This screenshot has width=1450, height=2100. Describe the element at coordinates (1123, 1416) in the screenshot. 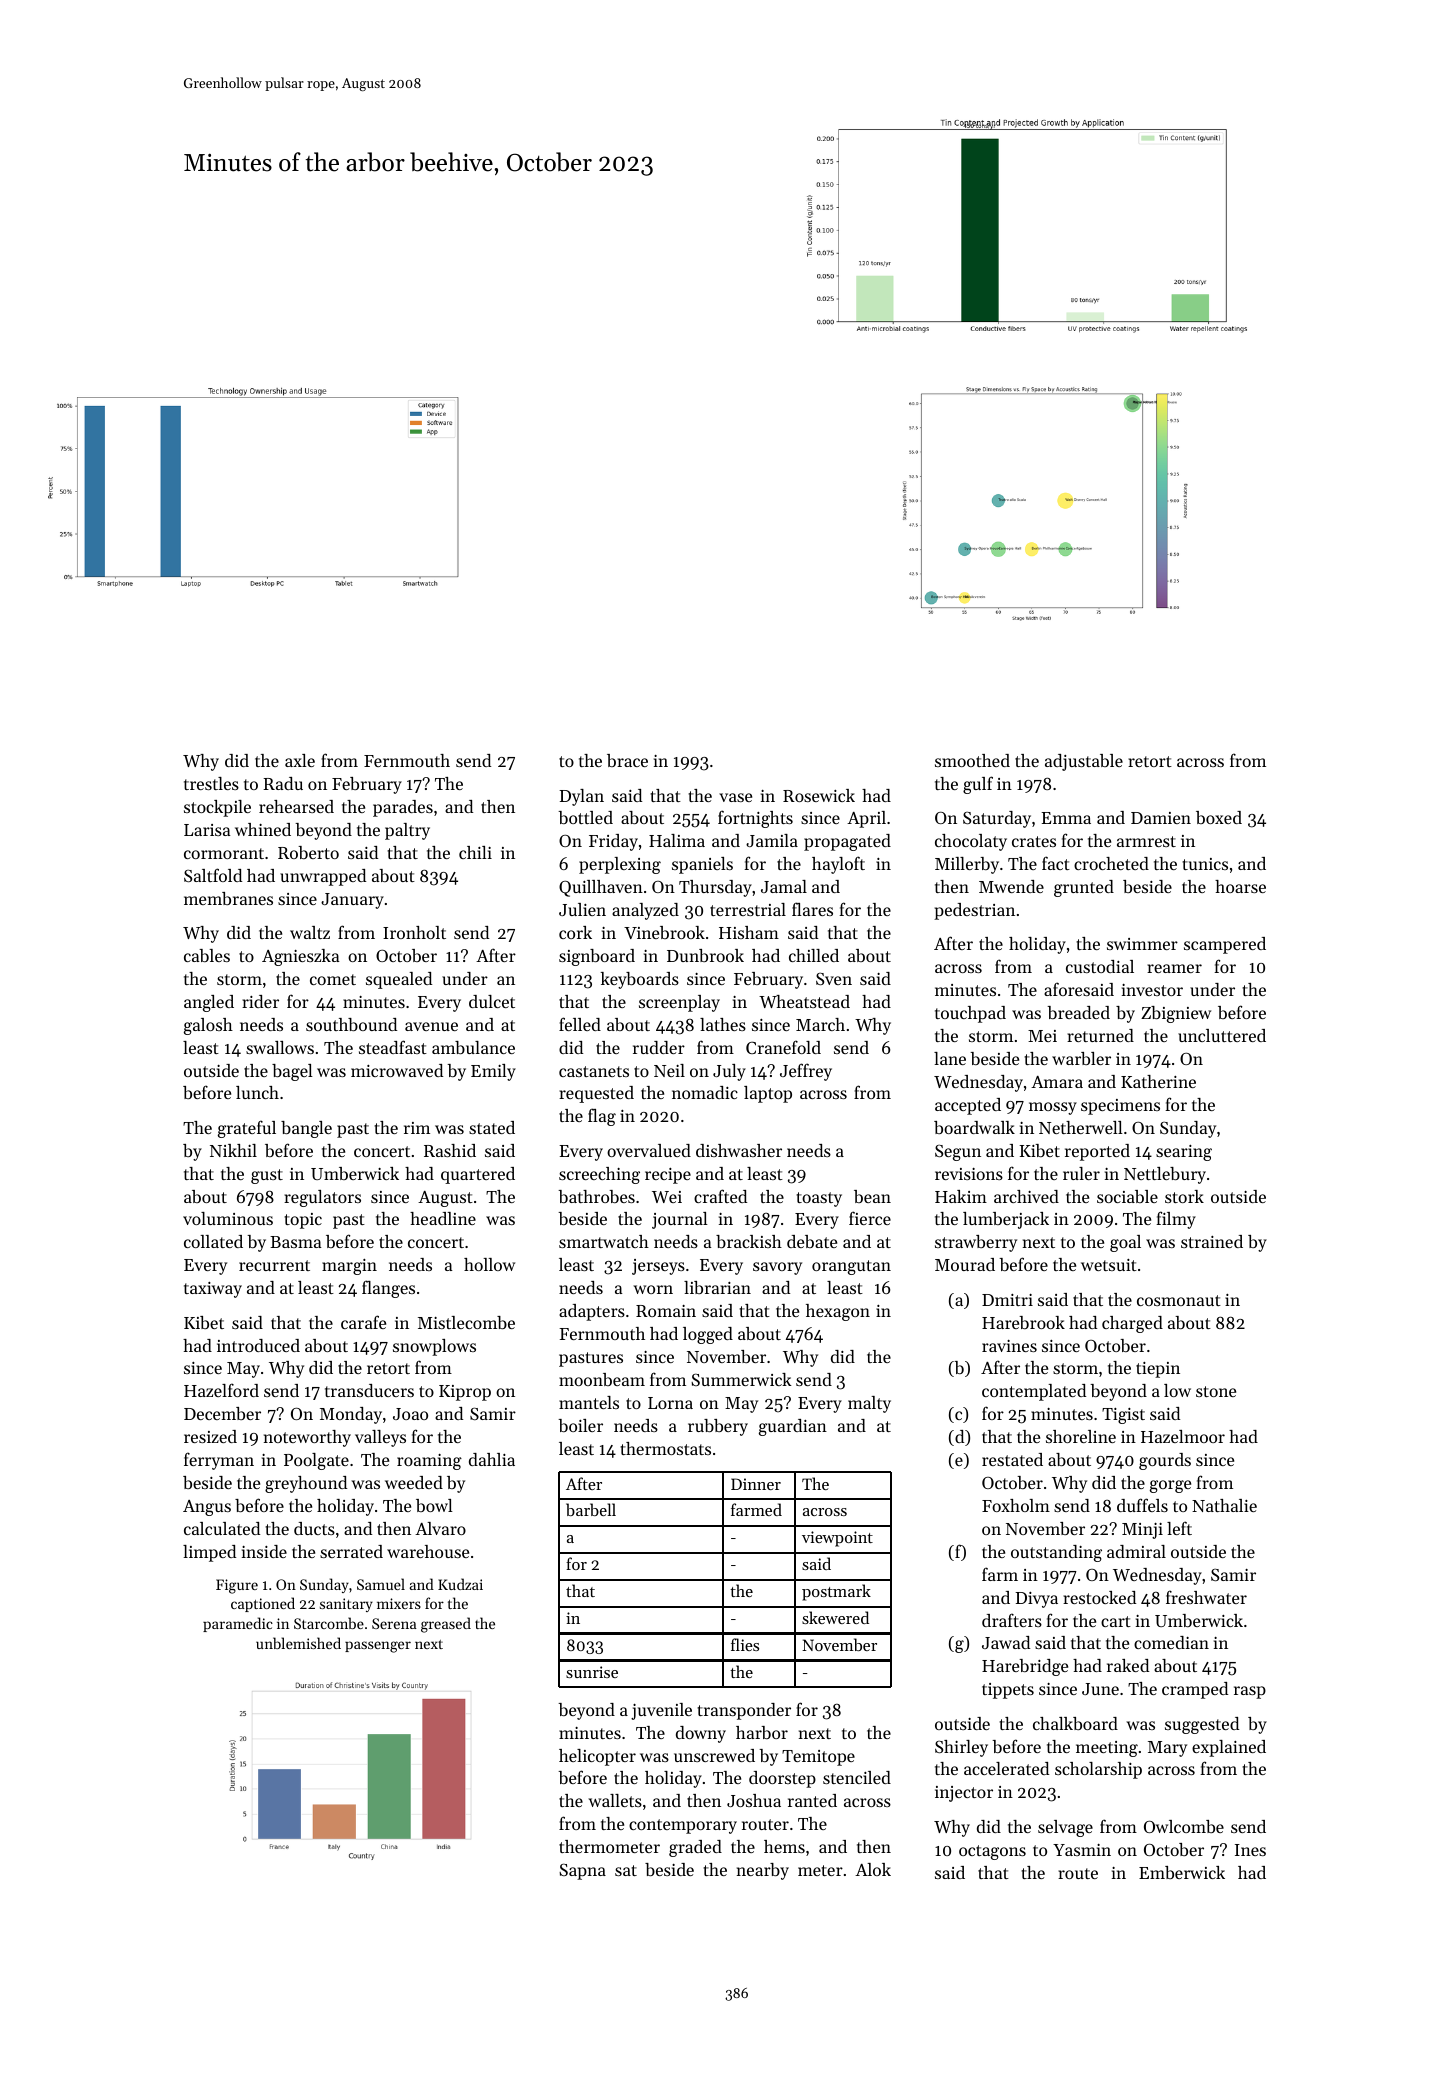

I see `Tigist` at that location.
